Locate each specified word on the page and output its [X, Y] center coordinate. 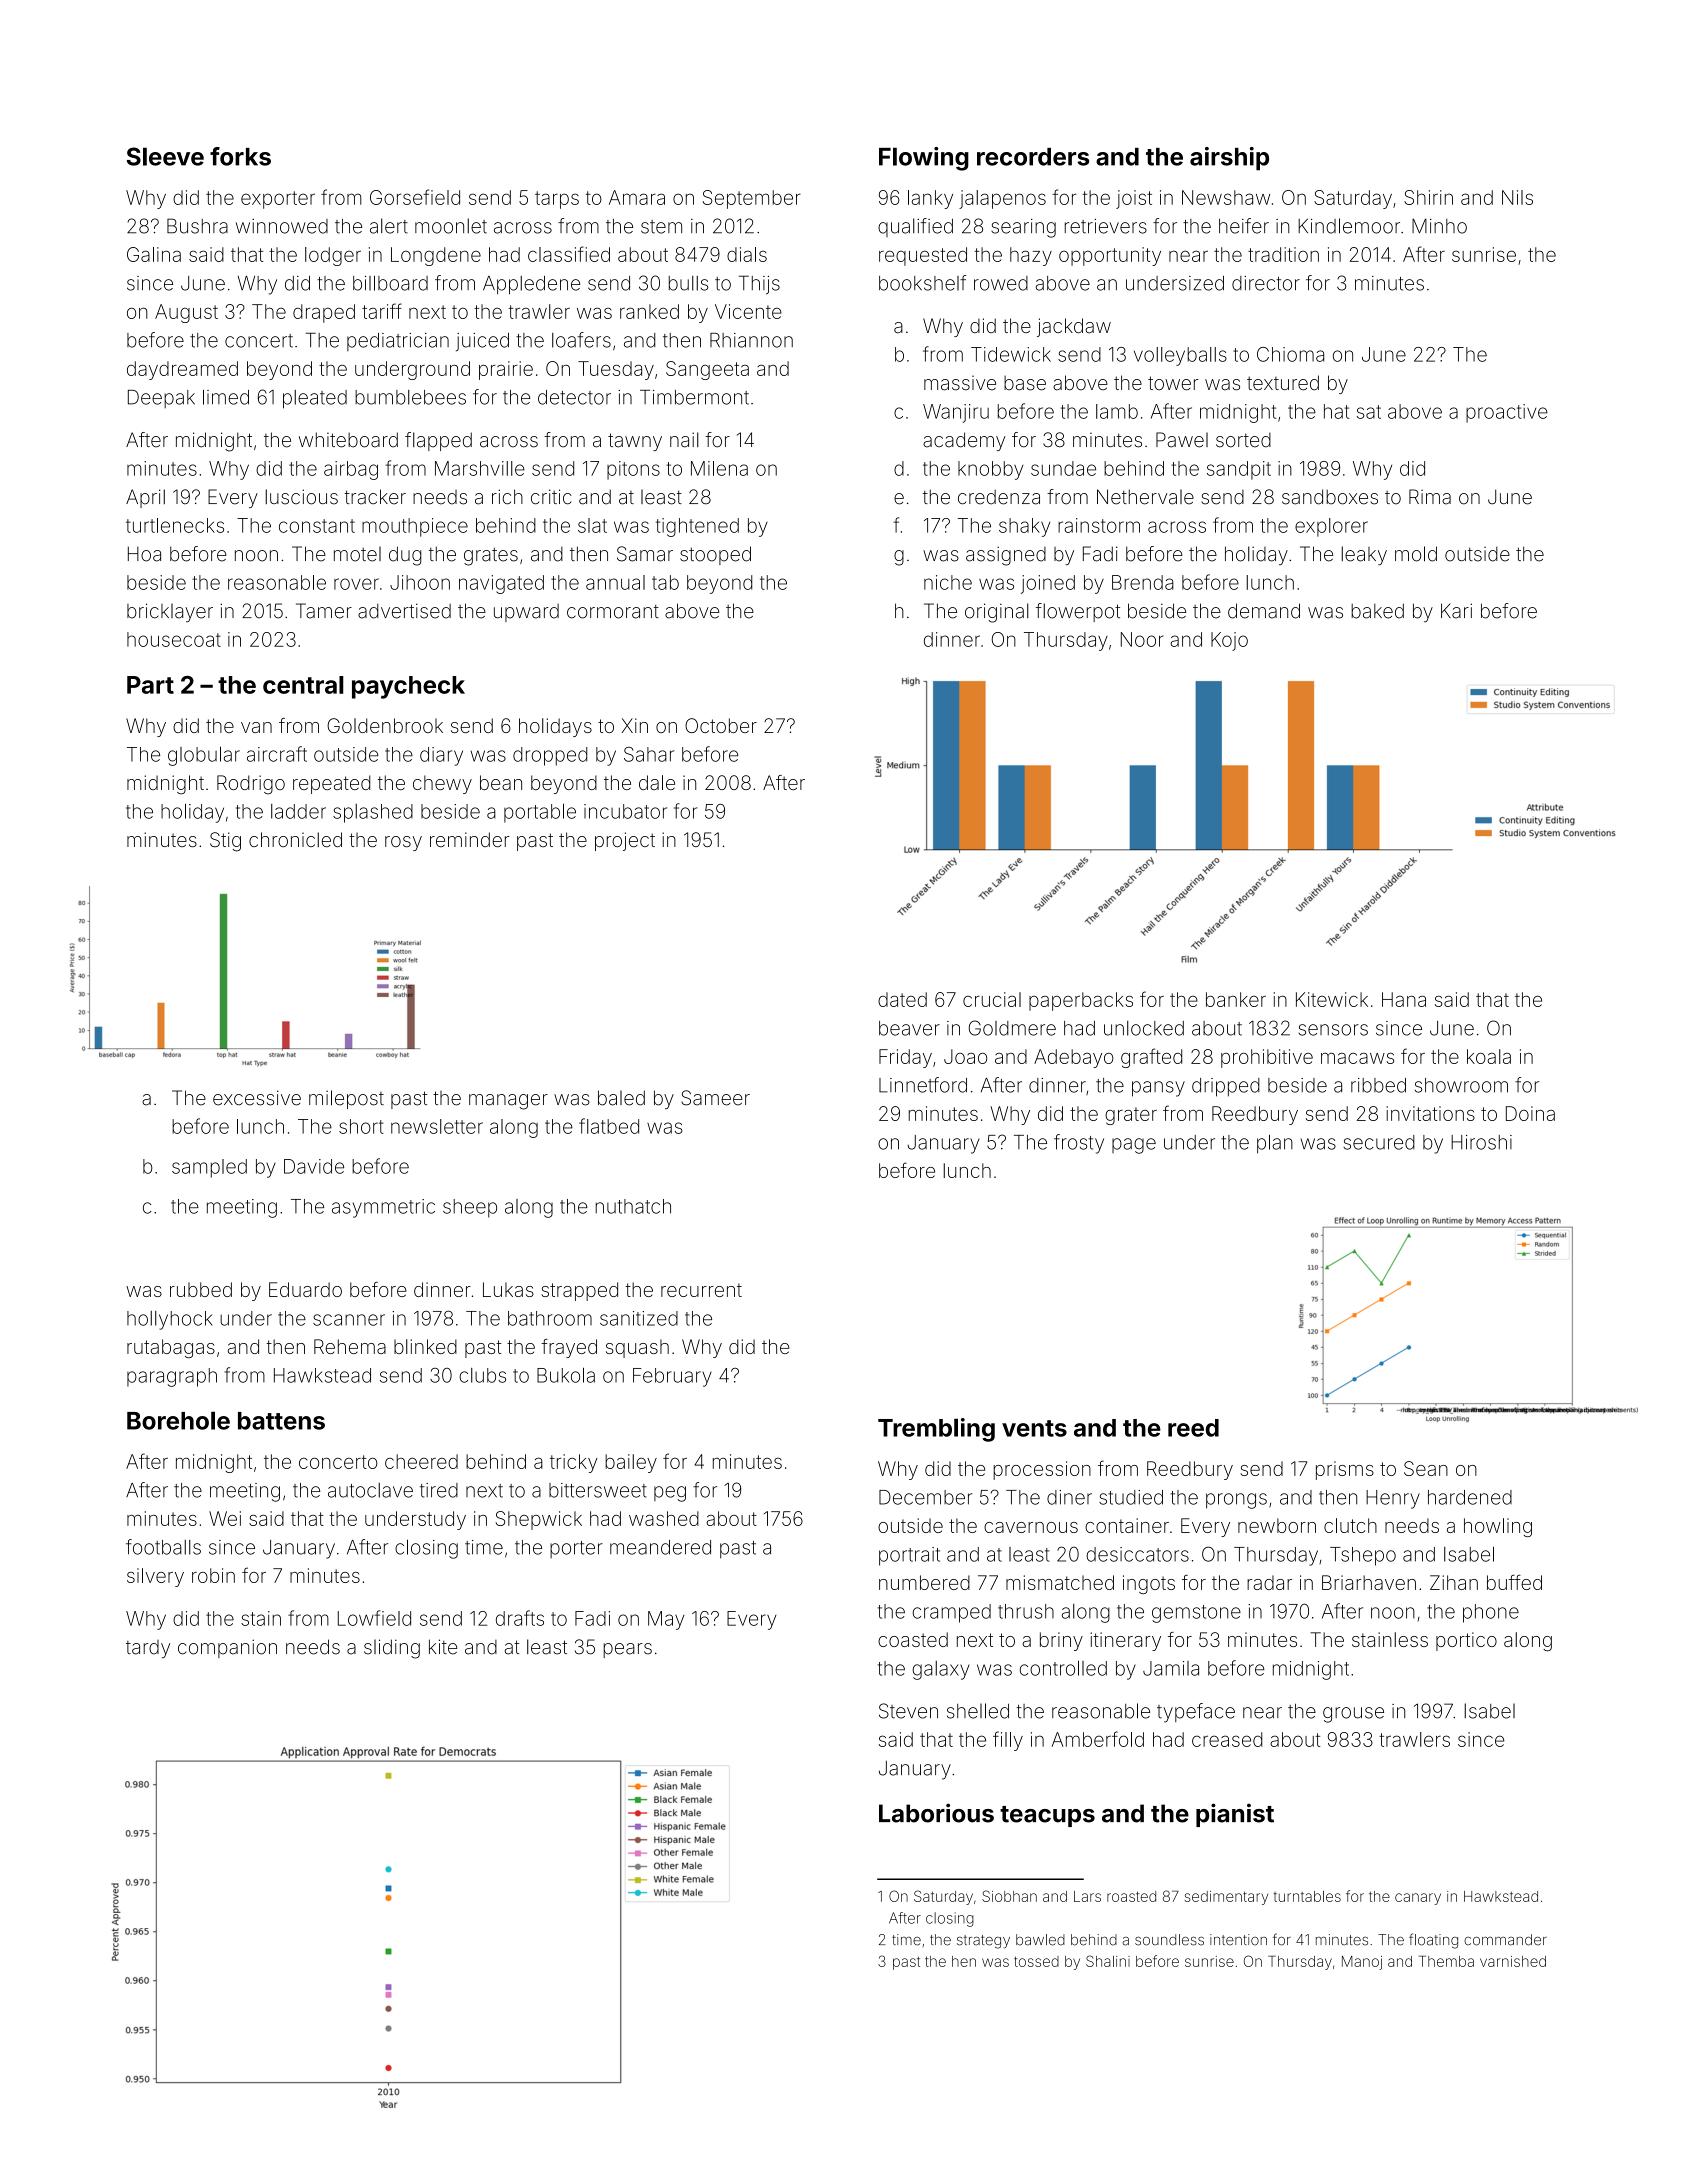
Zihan [1454, 1582]
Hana [1404, 999]
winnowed [282, 226]
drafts [520, 1618]
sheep [470, 1208]
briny [1061, 1641]
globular [204, 756]
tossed [1036, 1961]
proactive [1507, 413]
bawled [1040, 1940]
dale [657, 782]
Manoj [1362, 1963]
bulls [688, 283]
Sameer [715, 1098]
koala [1489, 1056]
